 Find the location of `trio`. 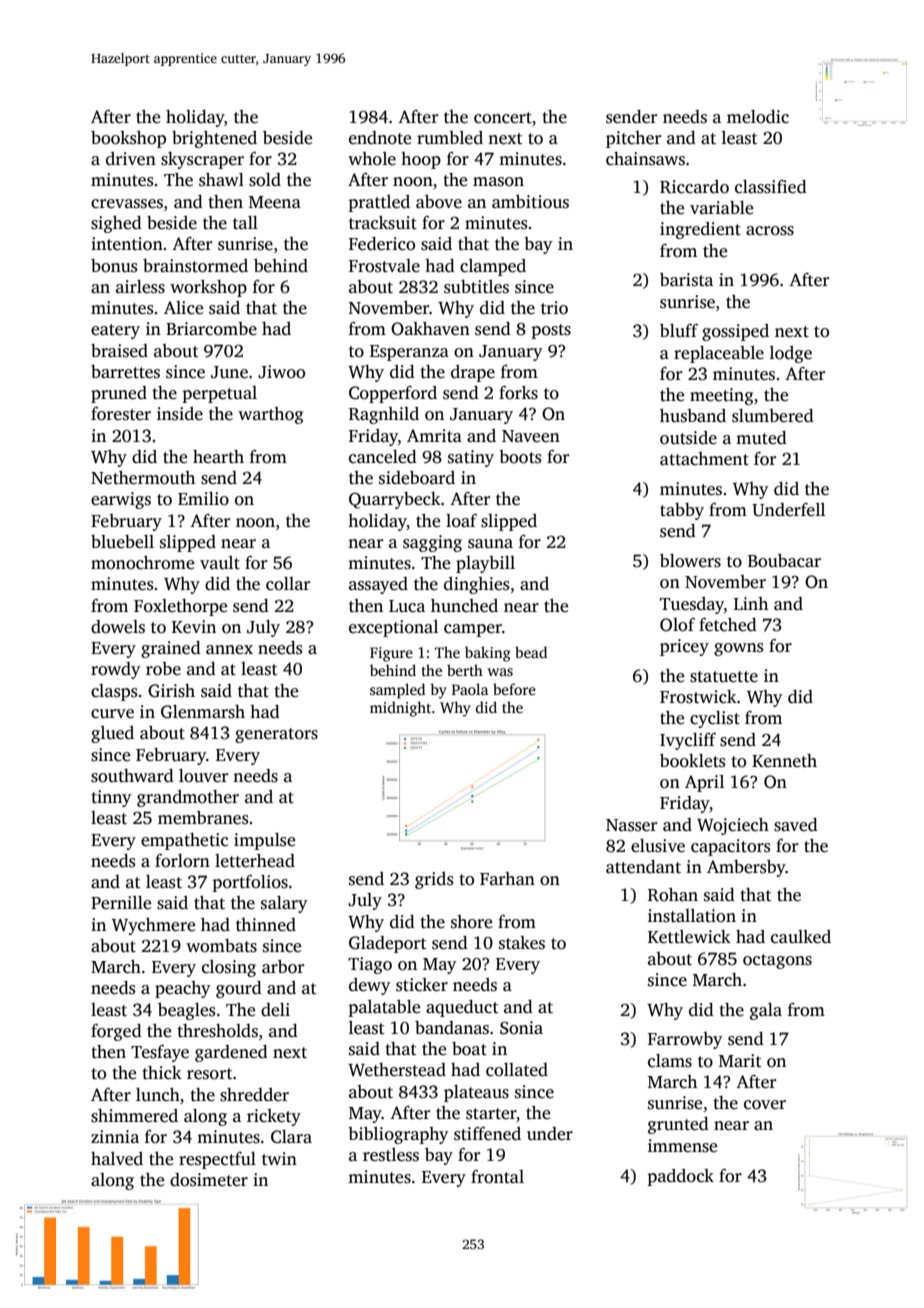

trio is located at coordinates (554, 308).
